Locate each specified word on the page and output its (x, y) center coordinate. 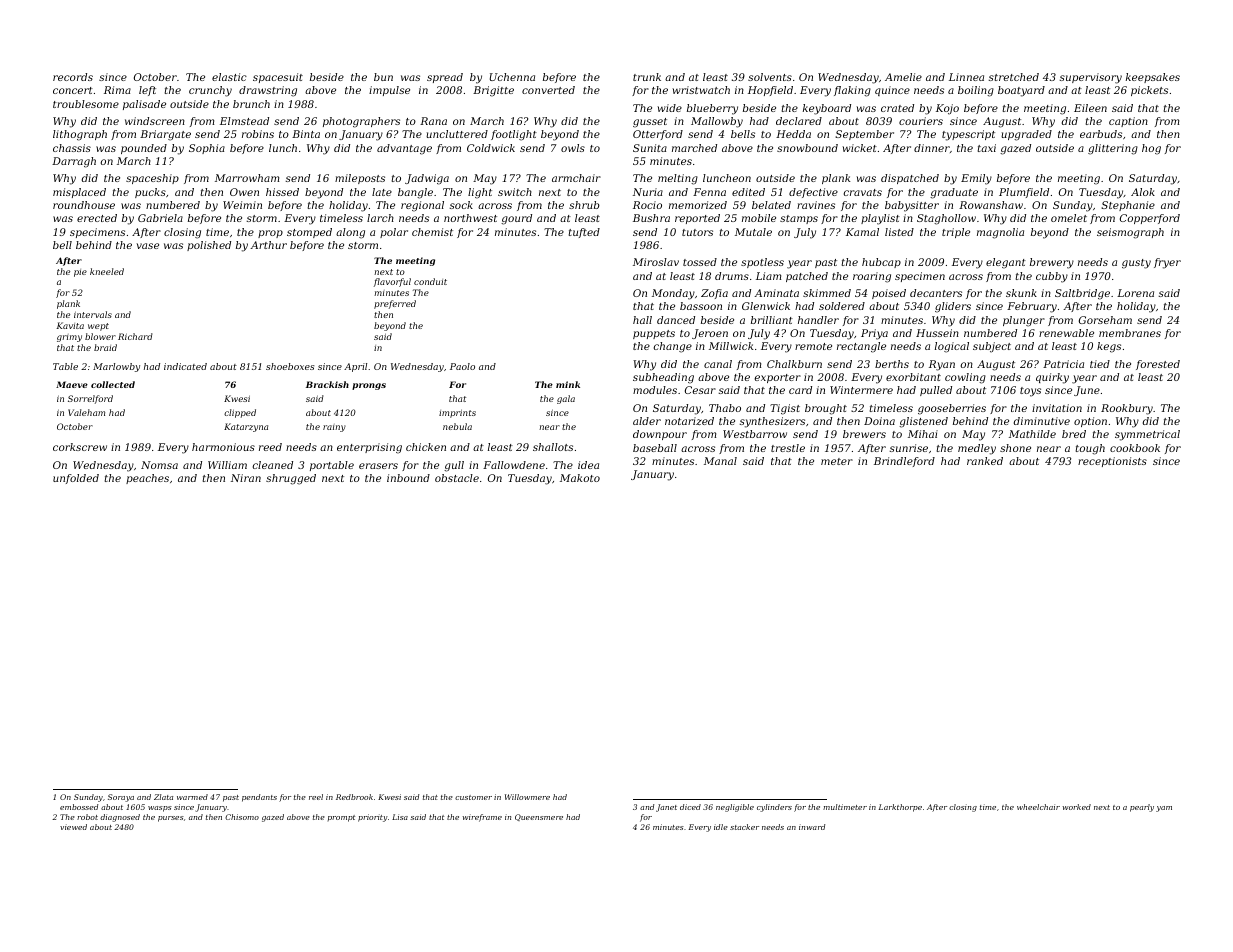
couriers (921, 121)
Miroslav (656, 262)
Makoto (580, 478)
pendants (259, 798)
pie (80, 273)
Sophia (207, 149)
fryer (1167, 263)
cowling (965, 378)
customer (473, 797)
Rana (433, 121)
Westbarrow (755, 434)
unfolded (76, 479)
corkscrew (80, 447)
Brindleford (904, 462)
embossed (79, 807)
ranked (985, 461)
